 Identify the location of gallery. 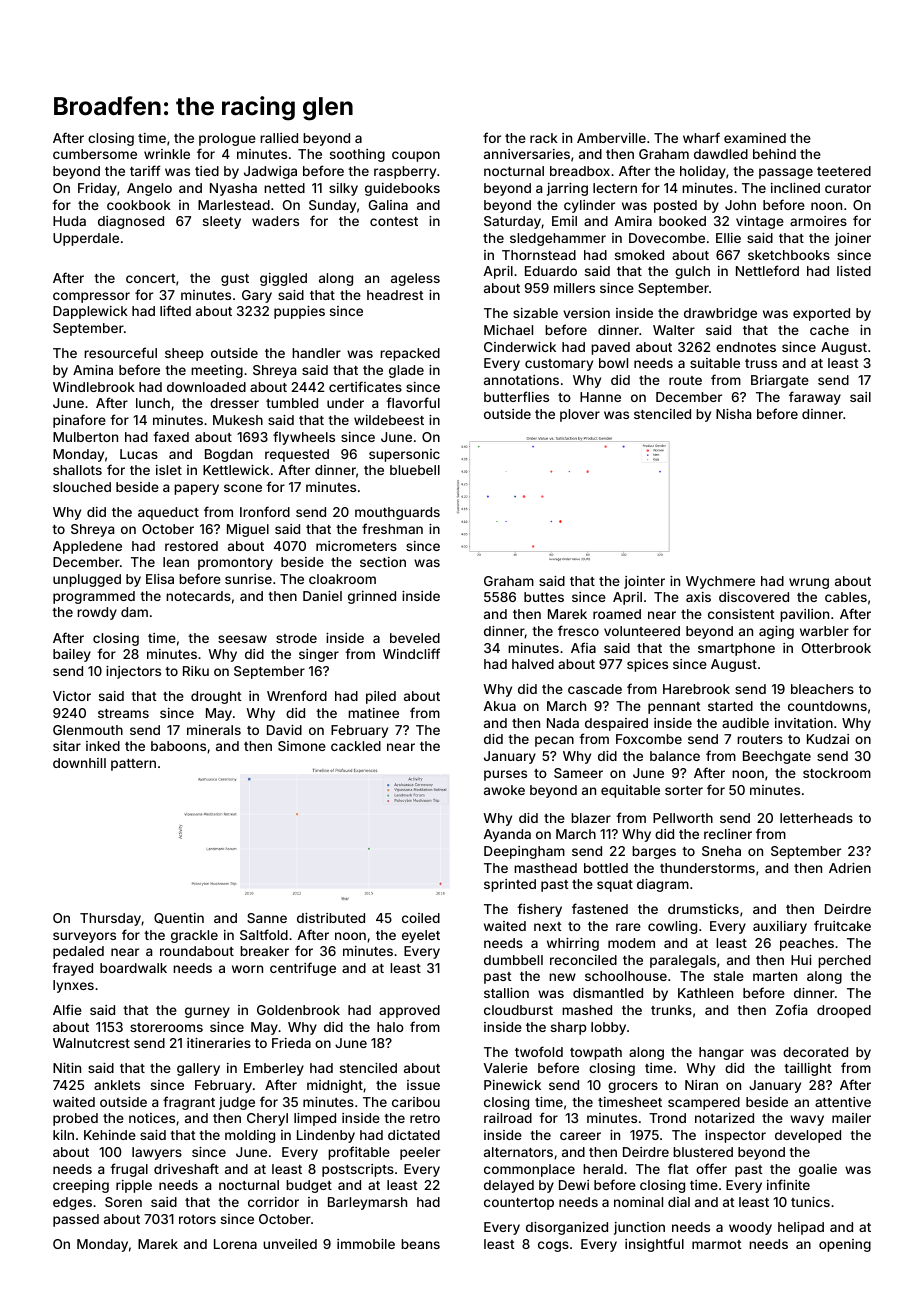
(198, 1069).
